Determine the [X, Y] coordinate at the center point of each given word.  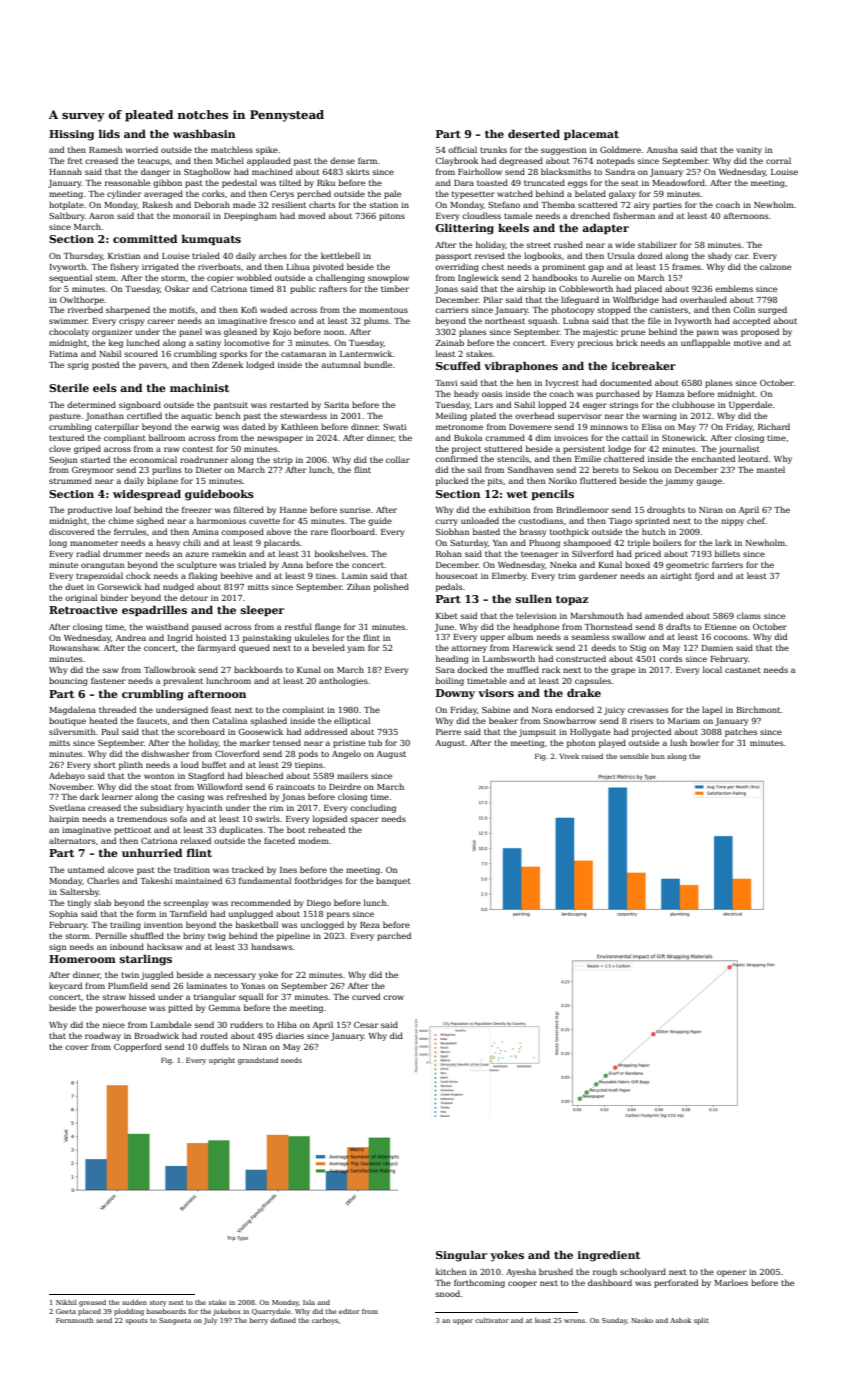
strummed [70, 480]
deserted [534, 133]
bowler [704, 742]
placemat [591, 134]
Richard [774, 426]
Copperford [138, 1047]
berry [259, 1321]
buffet [214, 764]
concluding [373, 808]
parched [394, 936]
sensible [634, 756]
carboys [325, 1321]
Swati [394, 427]
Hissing [71, 135]
